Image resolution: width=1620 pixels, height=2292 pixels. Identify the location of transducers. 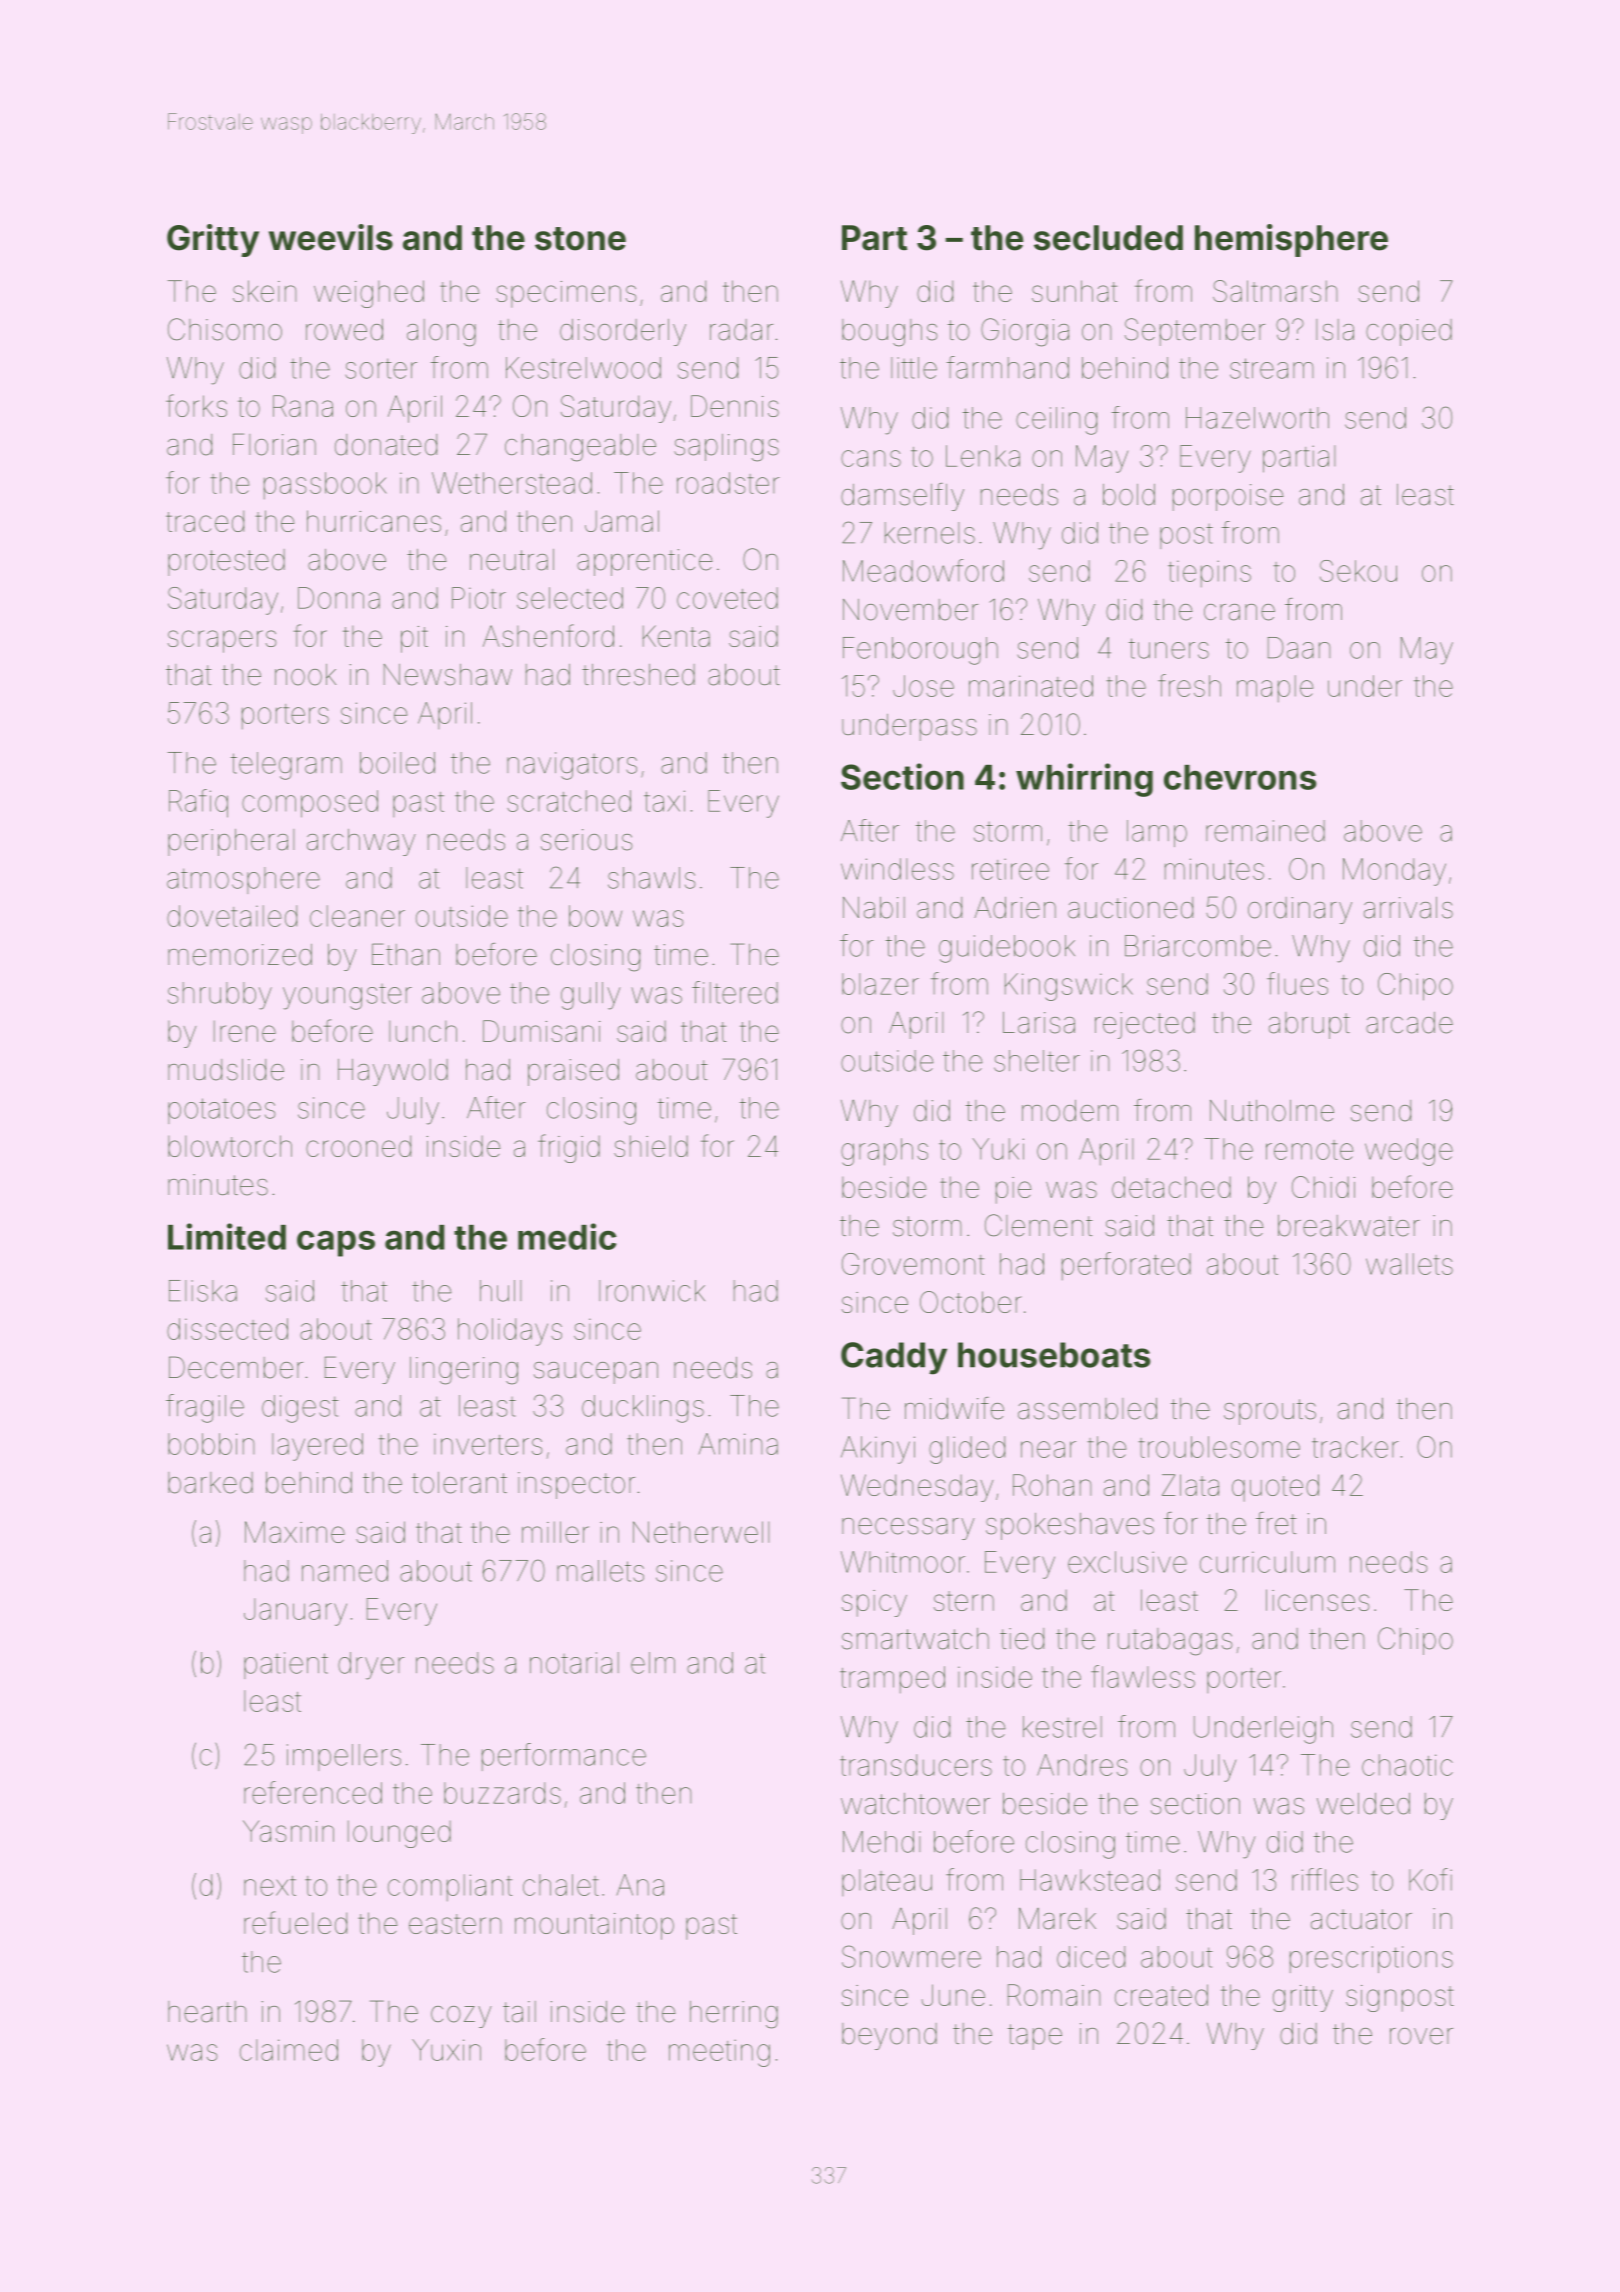
(916, 1765).
